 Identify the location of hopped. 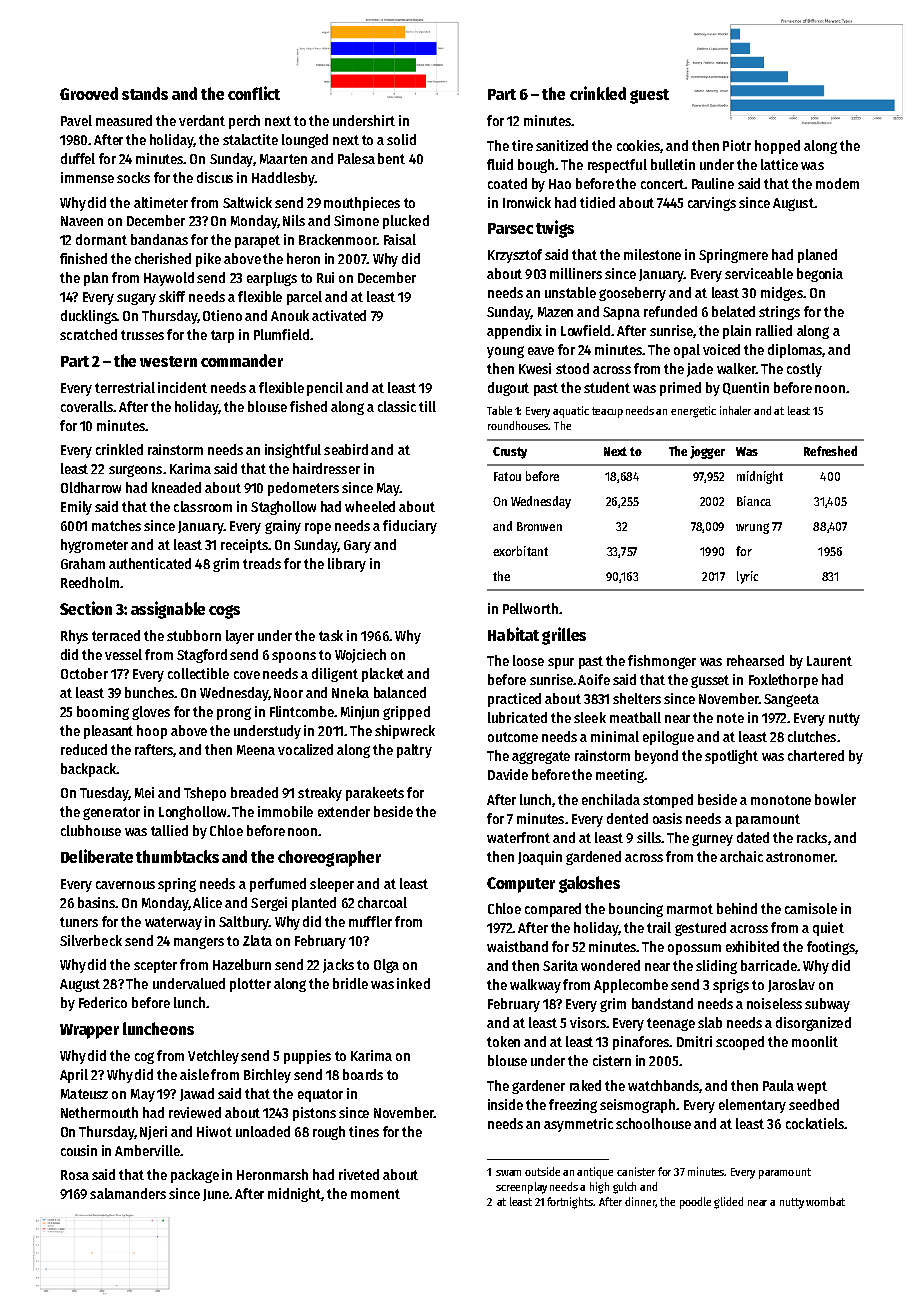
(777, 147).
